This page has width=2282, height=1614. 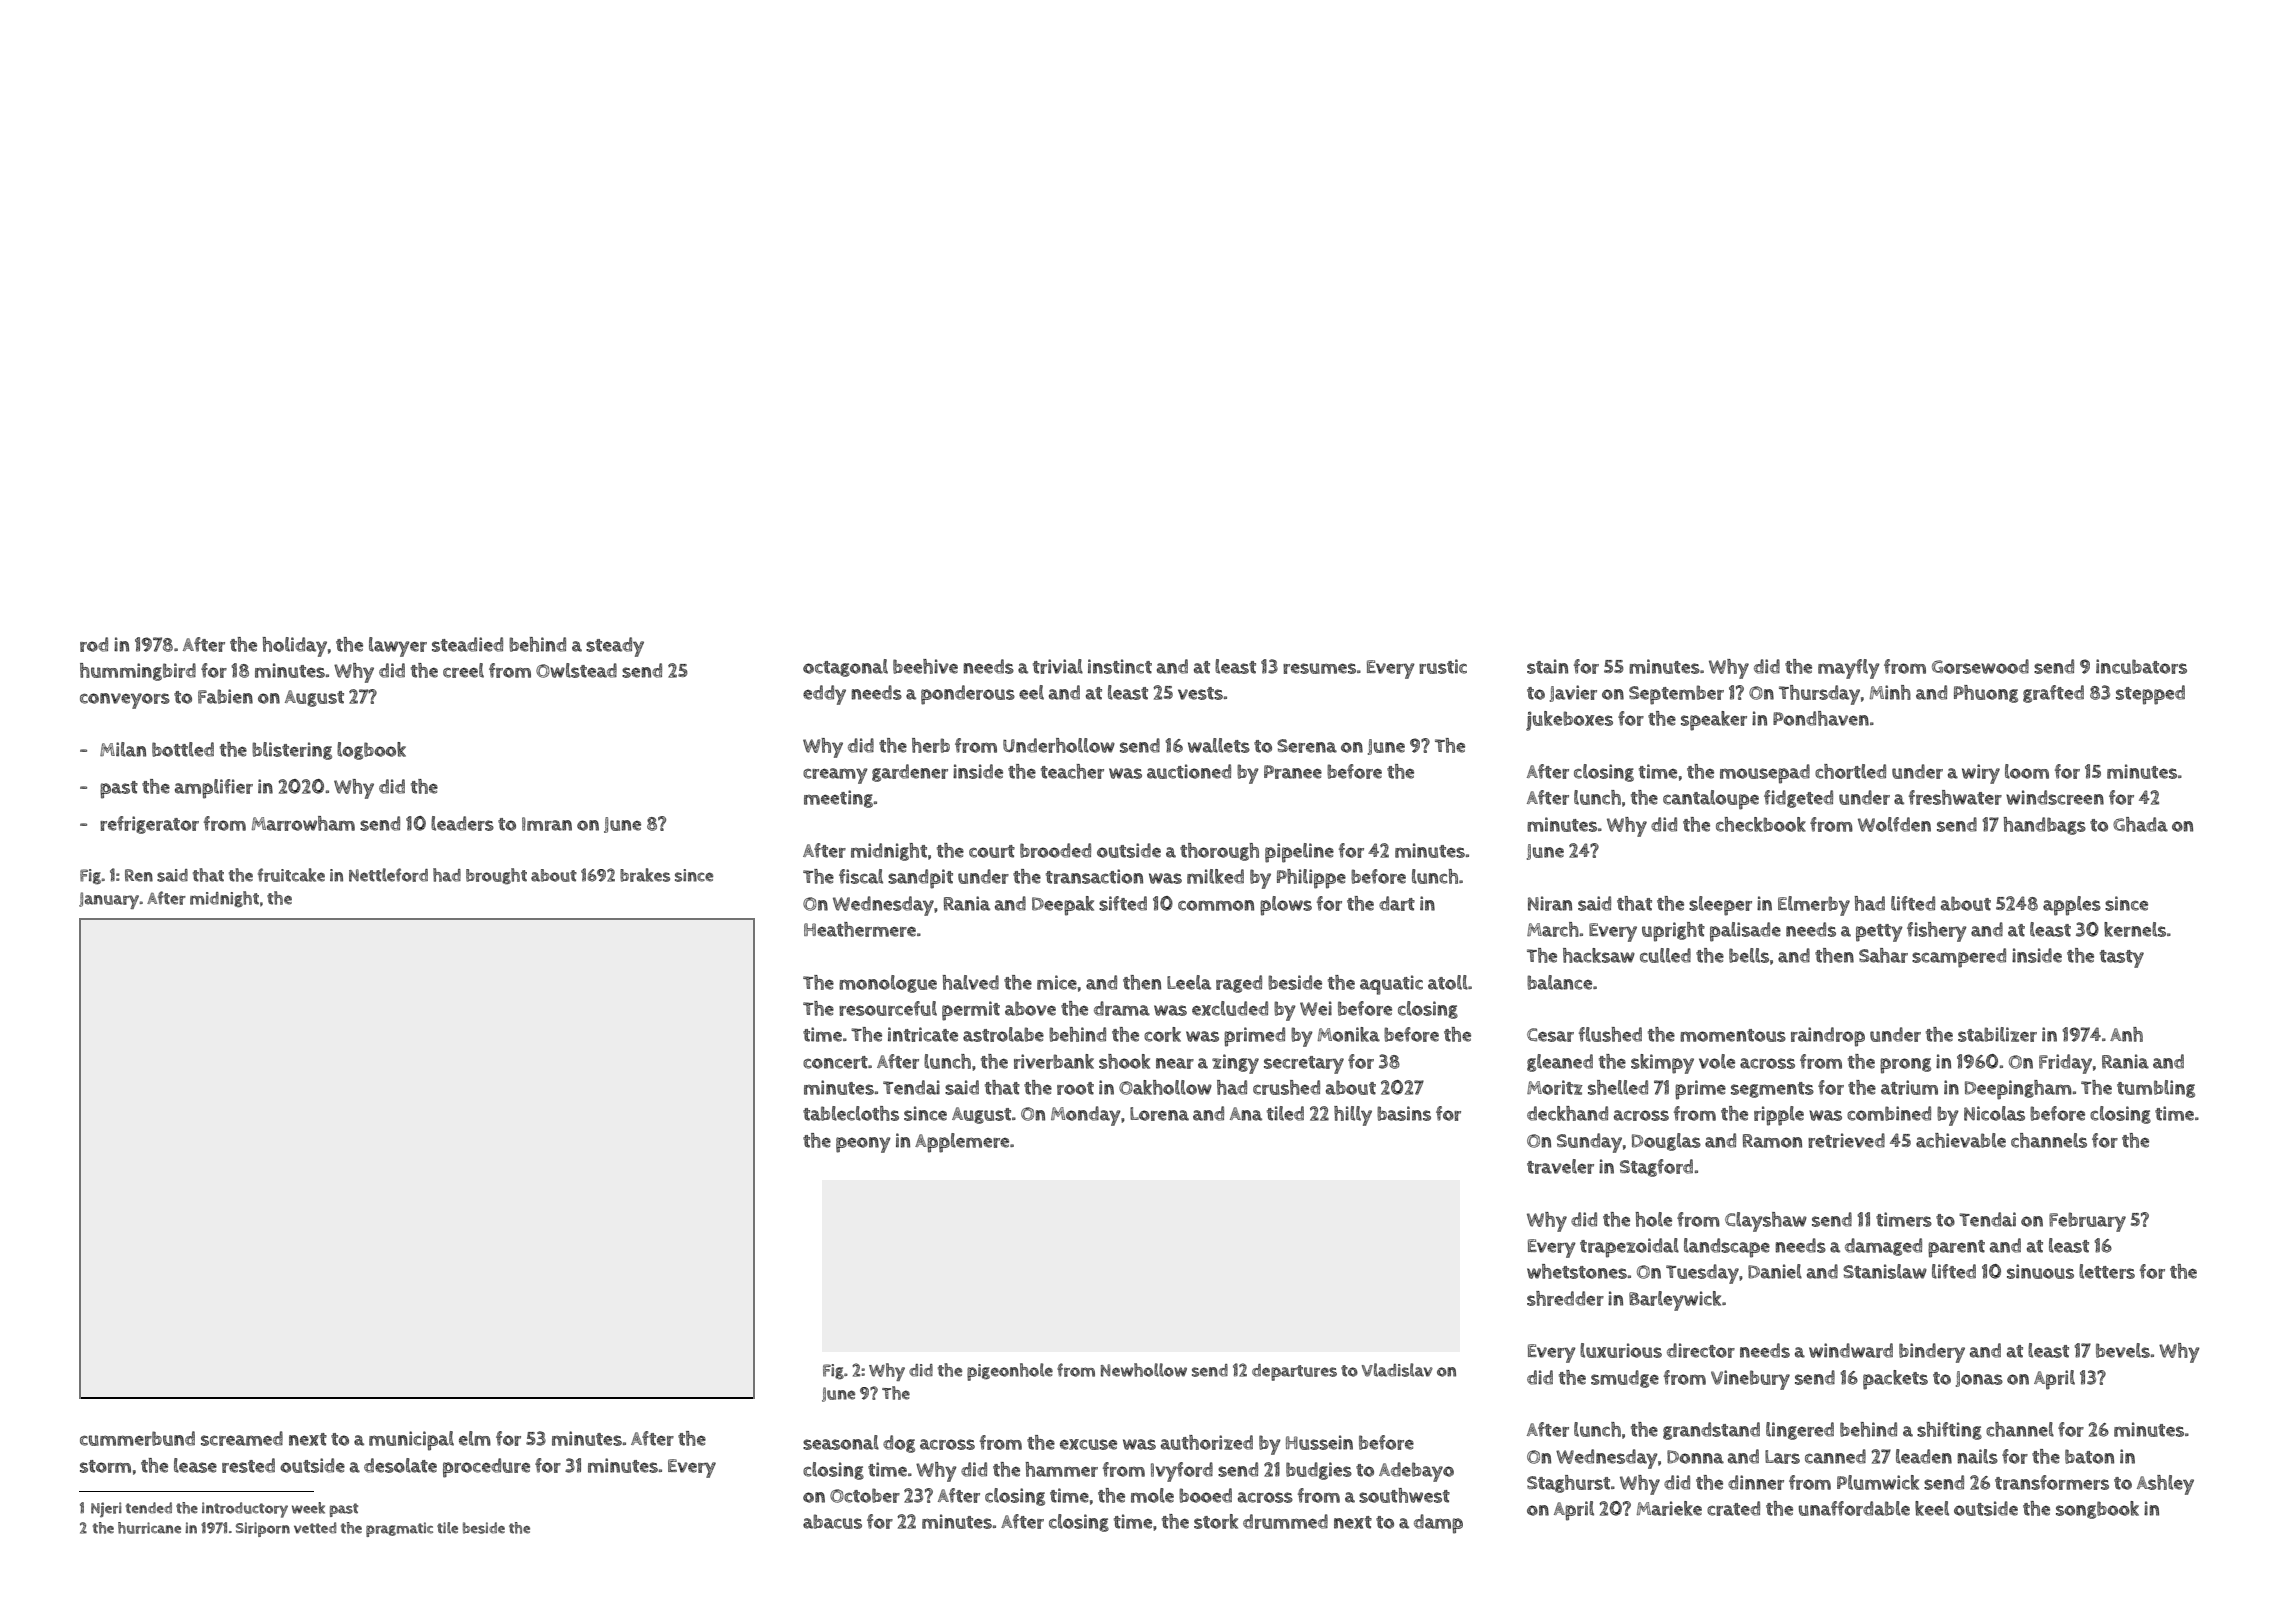 I want to click on Pranee, so click(x=1293, y=772).
